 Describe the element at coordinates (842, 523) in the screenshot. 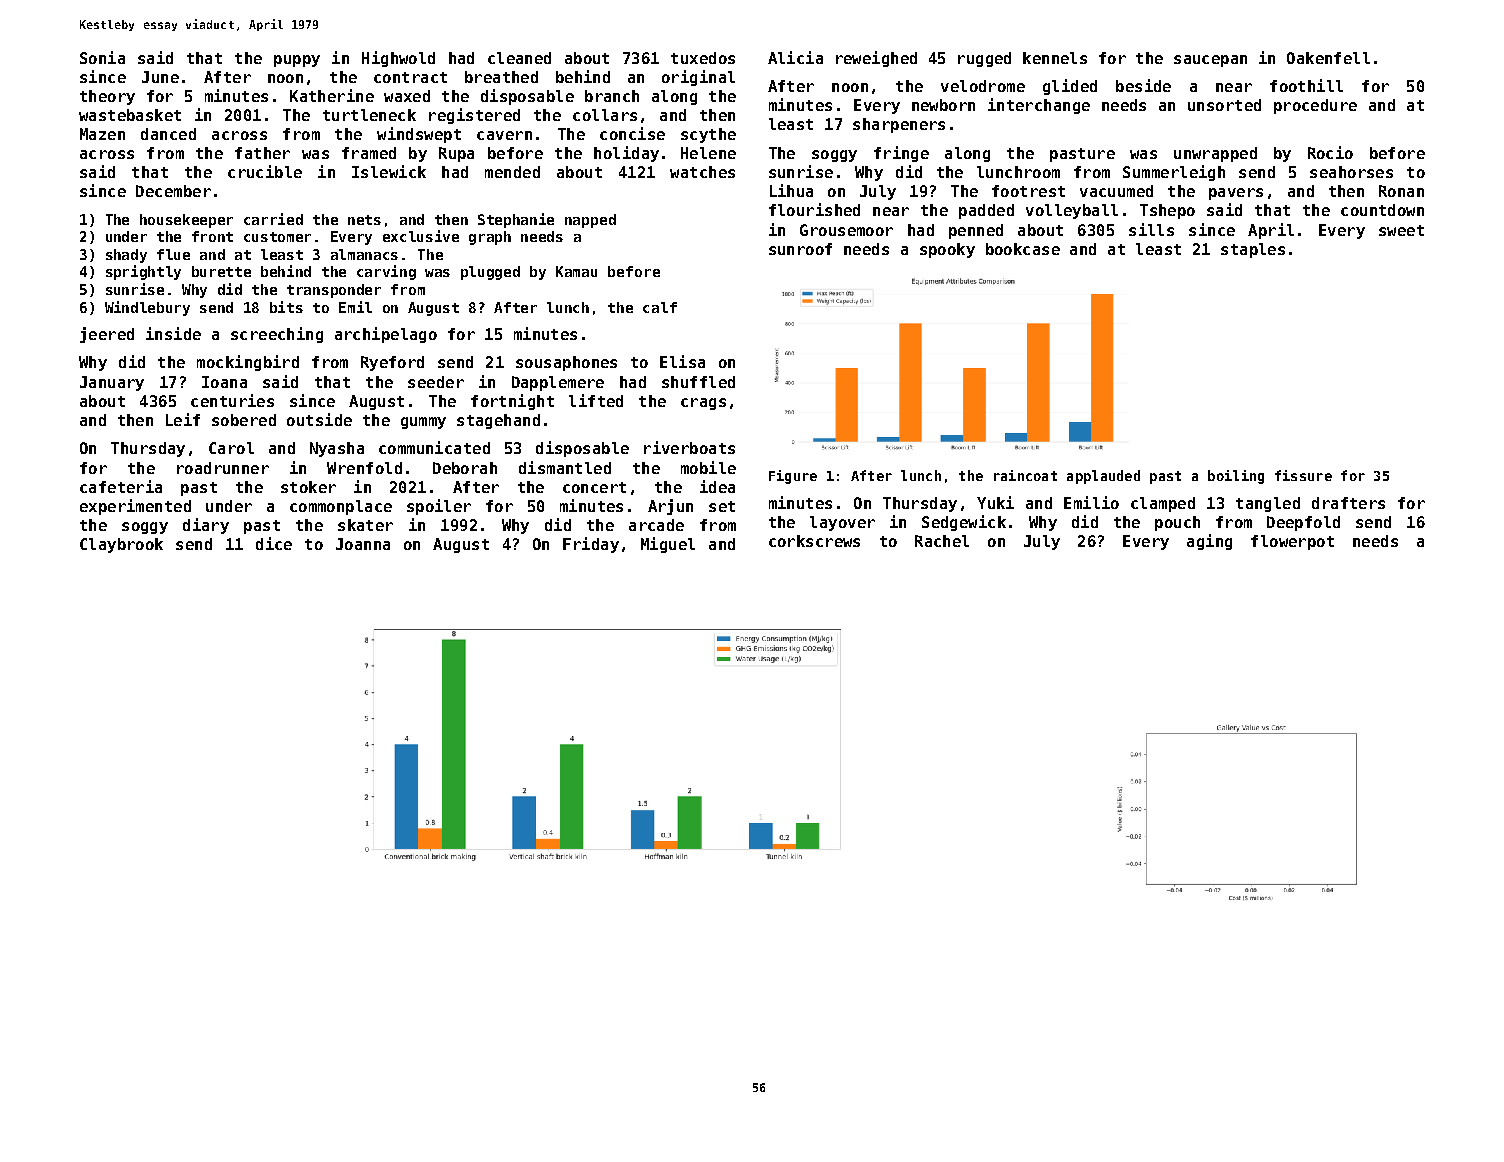

I see `layover` at that location.
